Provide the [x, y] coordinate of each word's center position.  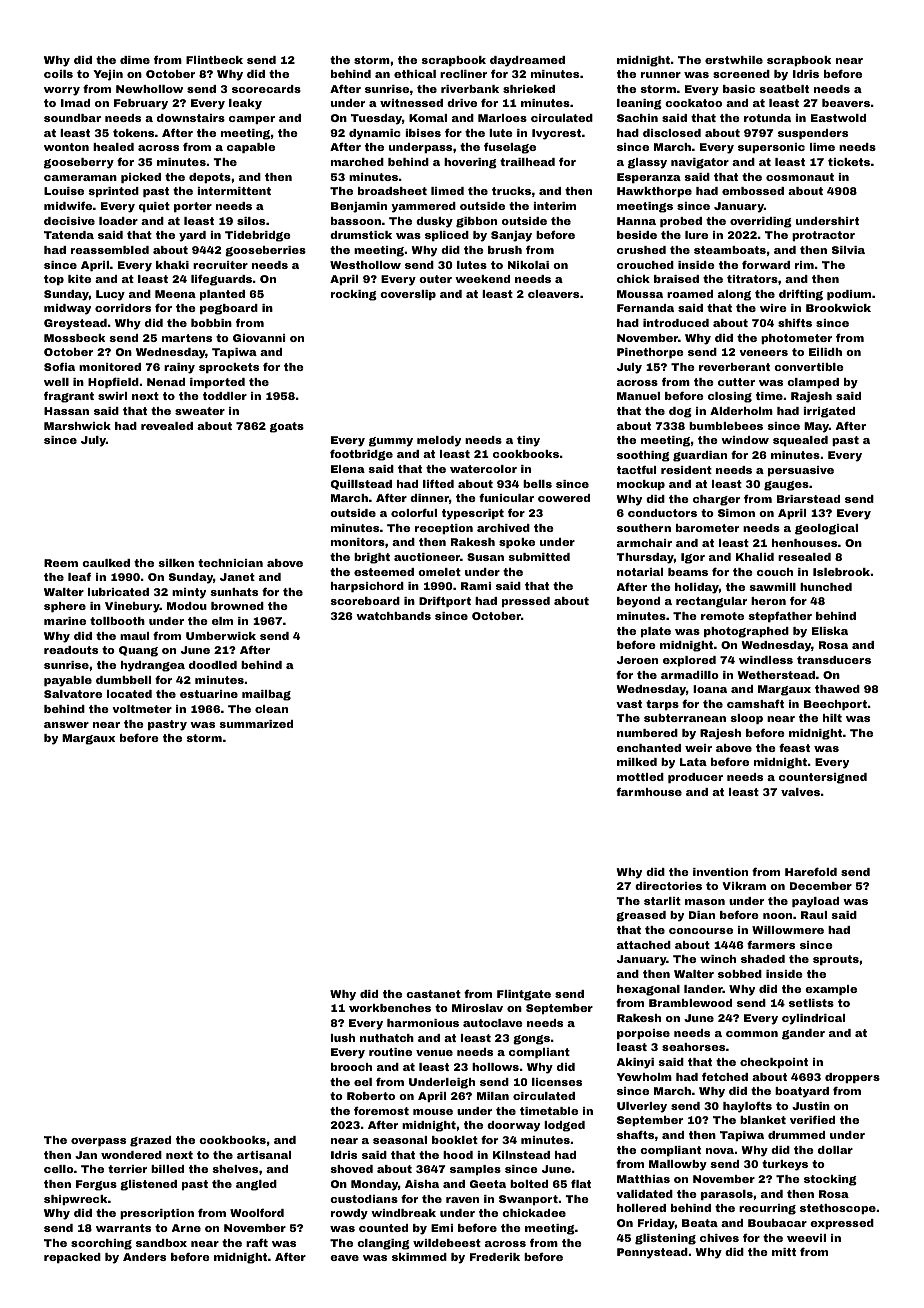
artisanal [264, 1155]
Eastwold [838, 118]
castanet [433, 994]
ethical [415, 74]
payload [815, 902]
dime [135, 60]
